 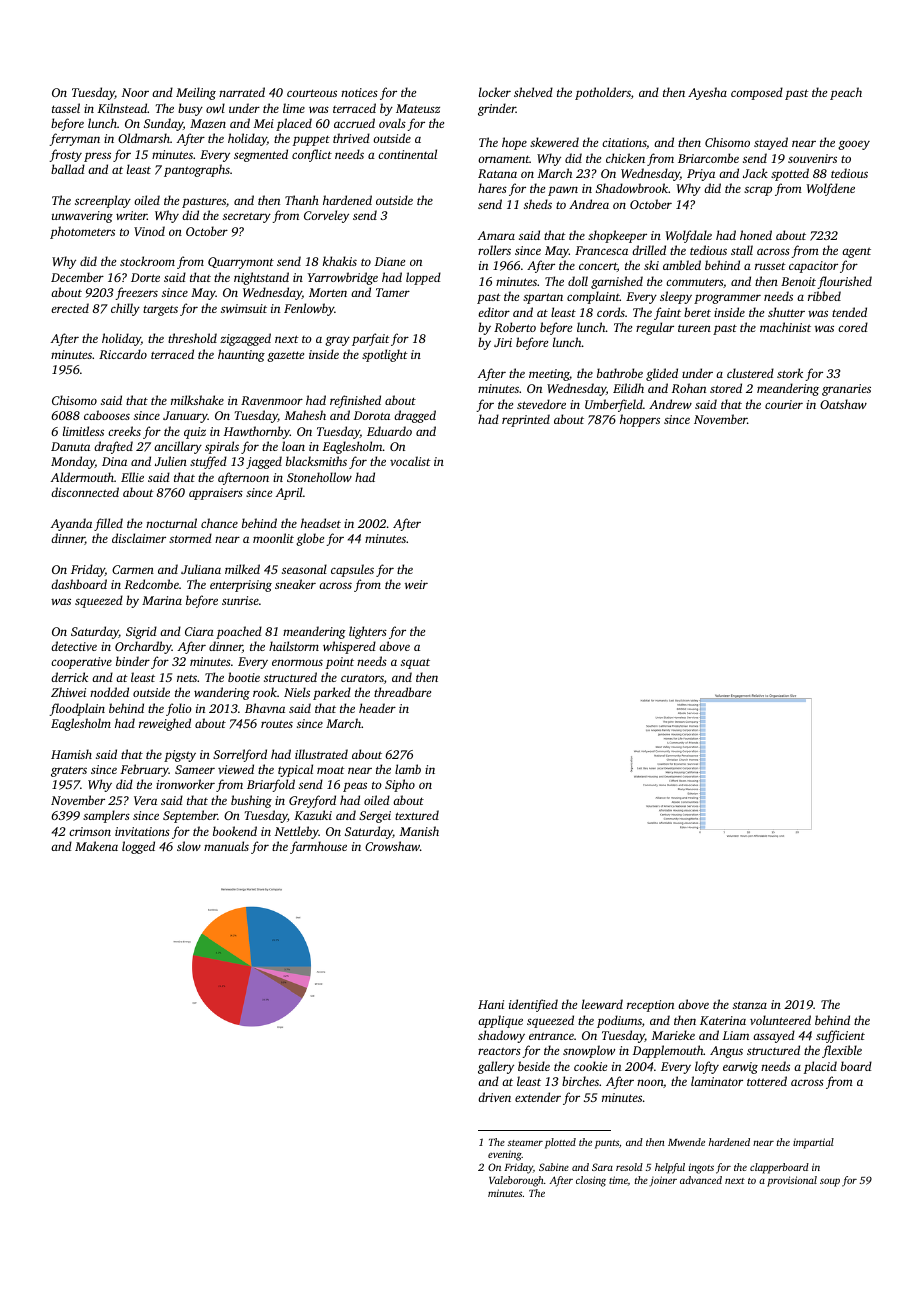 I want to click on drafted, so click(x=113, y=447).
